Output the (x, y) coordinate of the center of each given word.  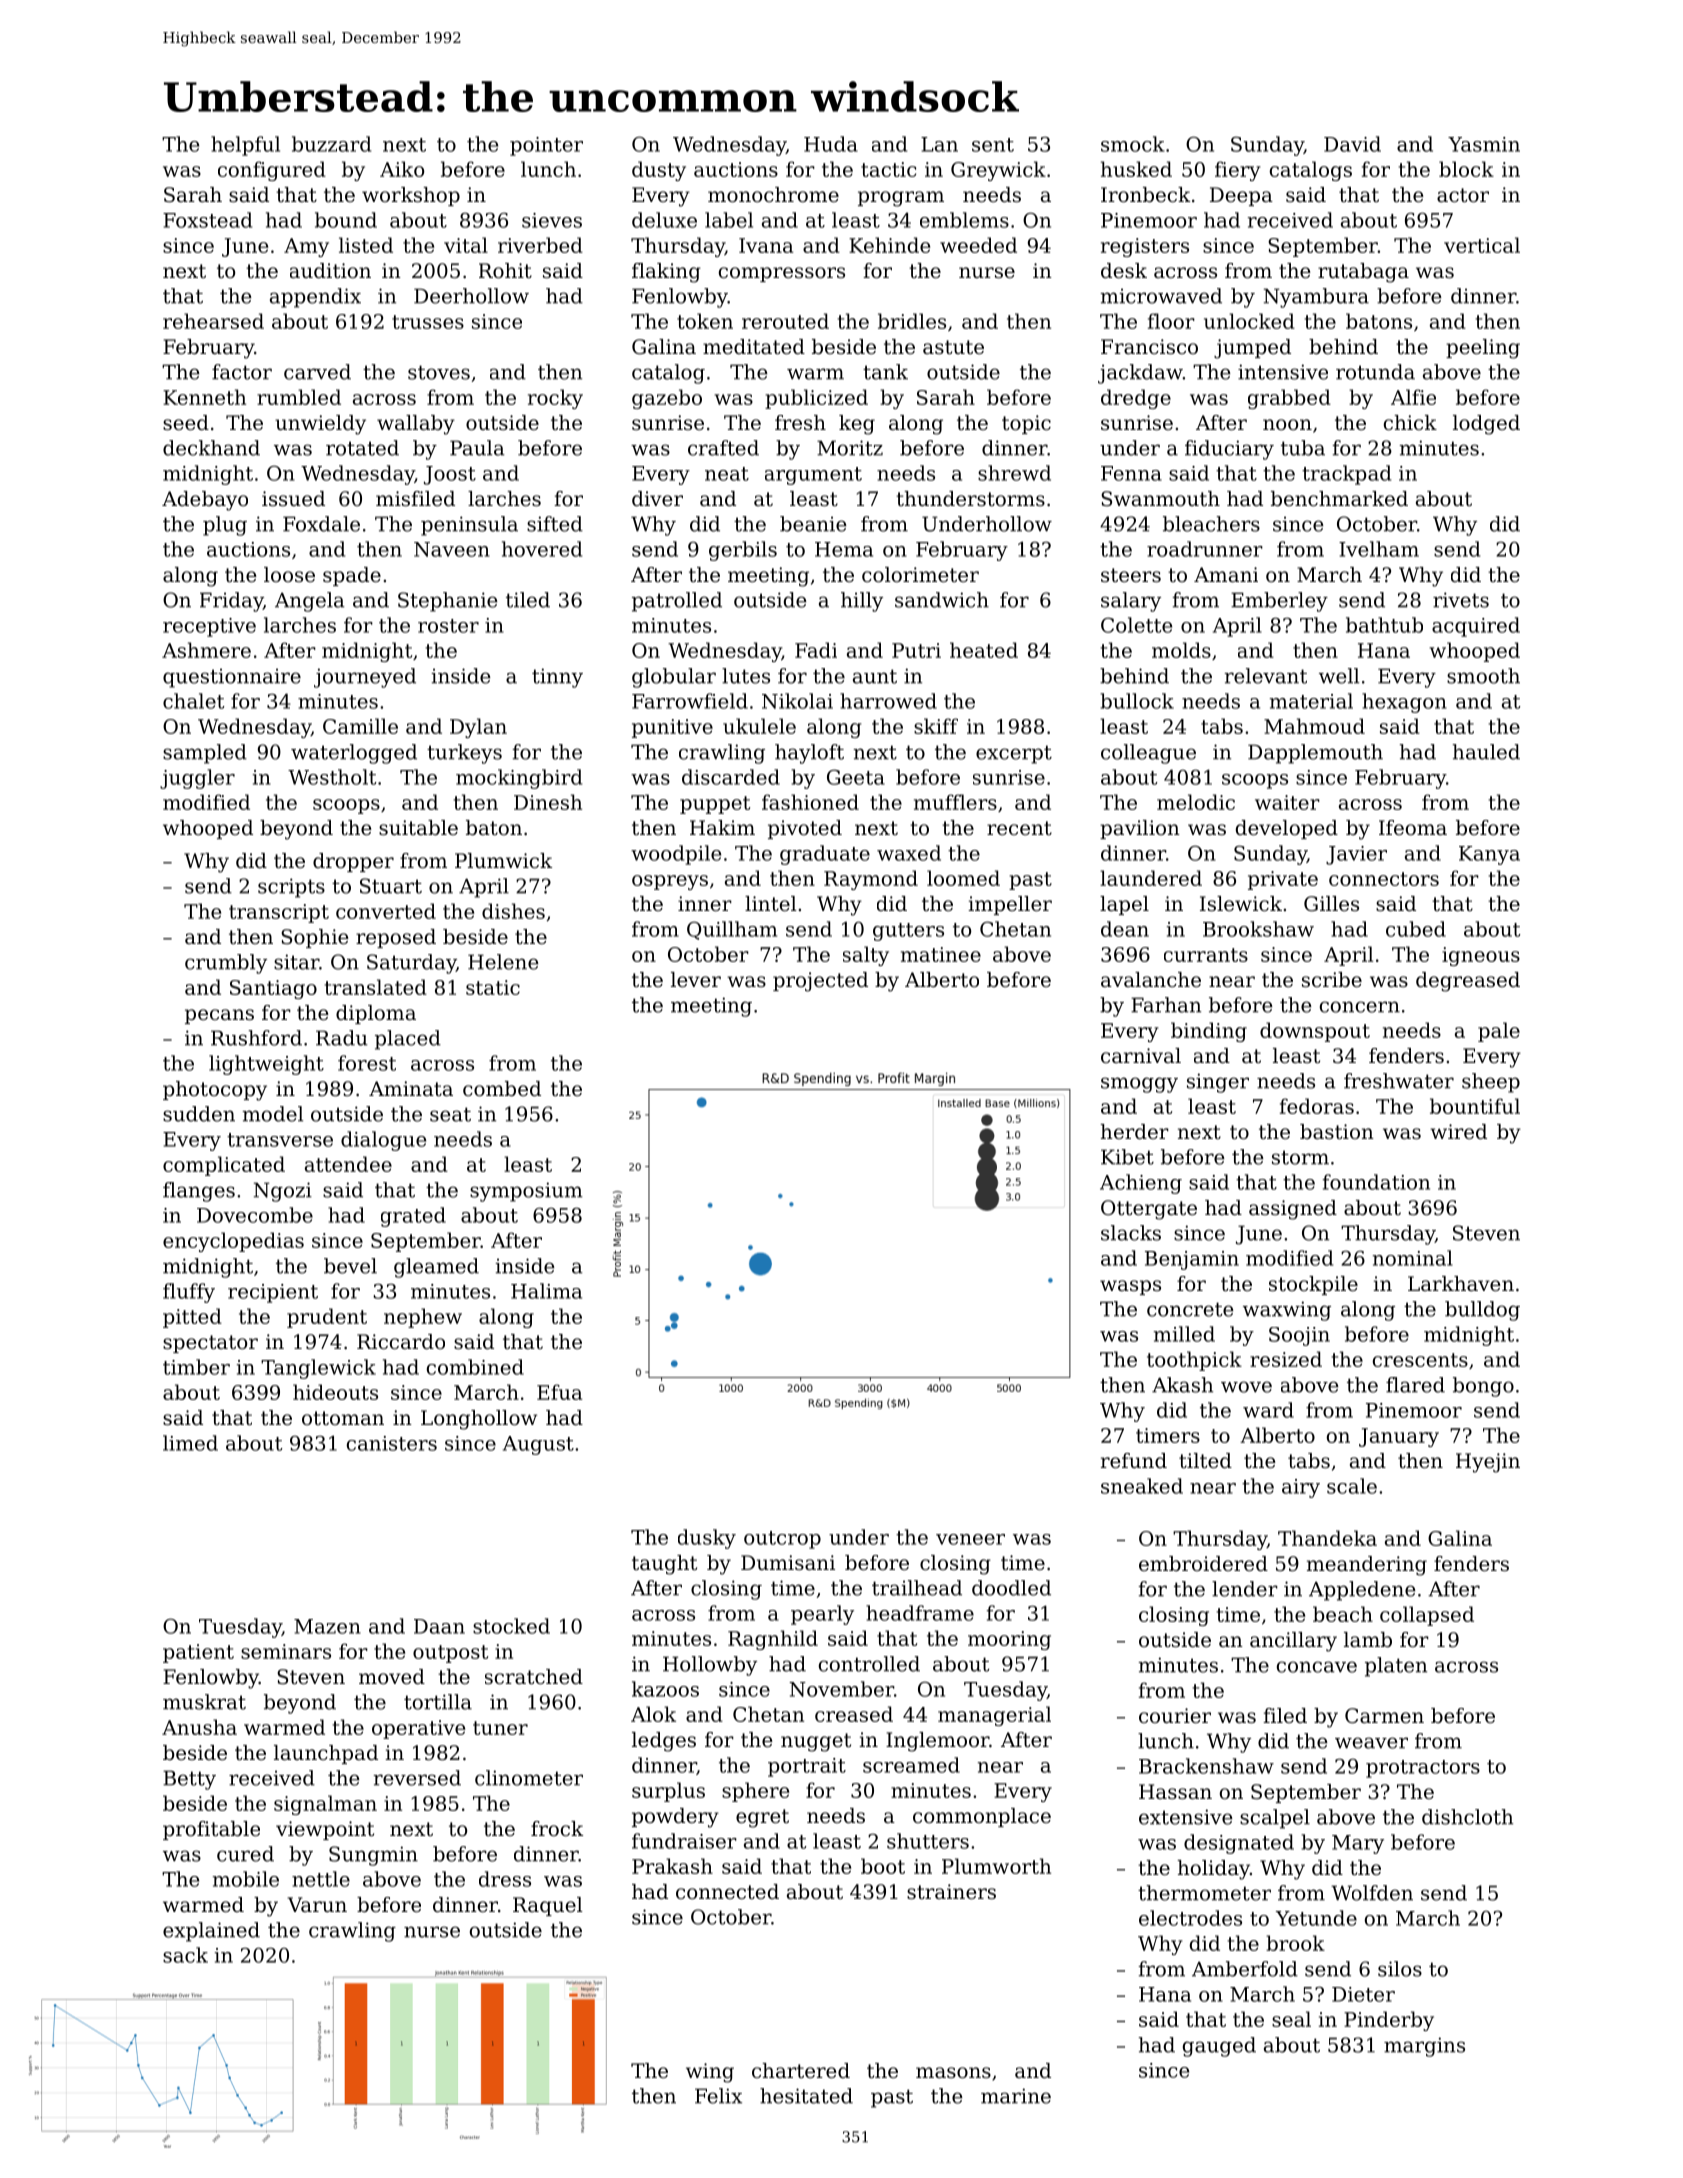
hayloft (809, 754)
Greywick (998, 171)
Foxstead (207, 220)
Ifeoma (1413, 828)
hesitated (806, 2096)
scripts (291, 888)
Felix (718, 2096)
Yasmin (1484, 144)
